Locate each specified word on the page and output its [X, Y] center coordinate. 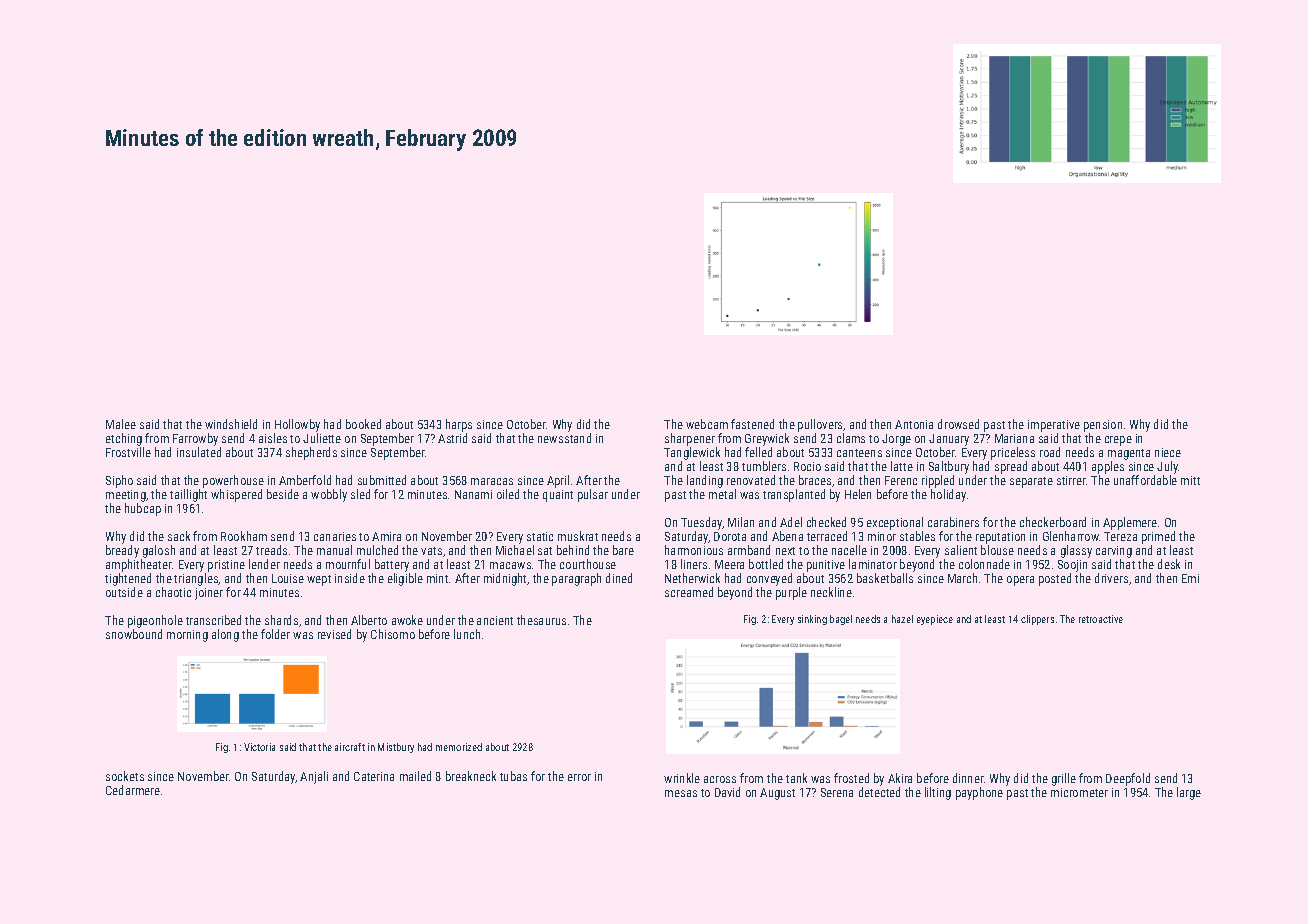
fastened [752, 424]
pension [1103, 426]
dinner [968, 778]
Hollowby [297, 425]
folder [275, 634]
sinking [812, 620]
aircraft [350, 747]
